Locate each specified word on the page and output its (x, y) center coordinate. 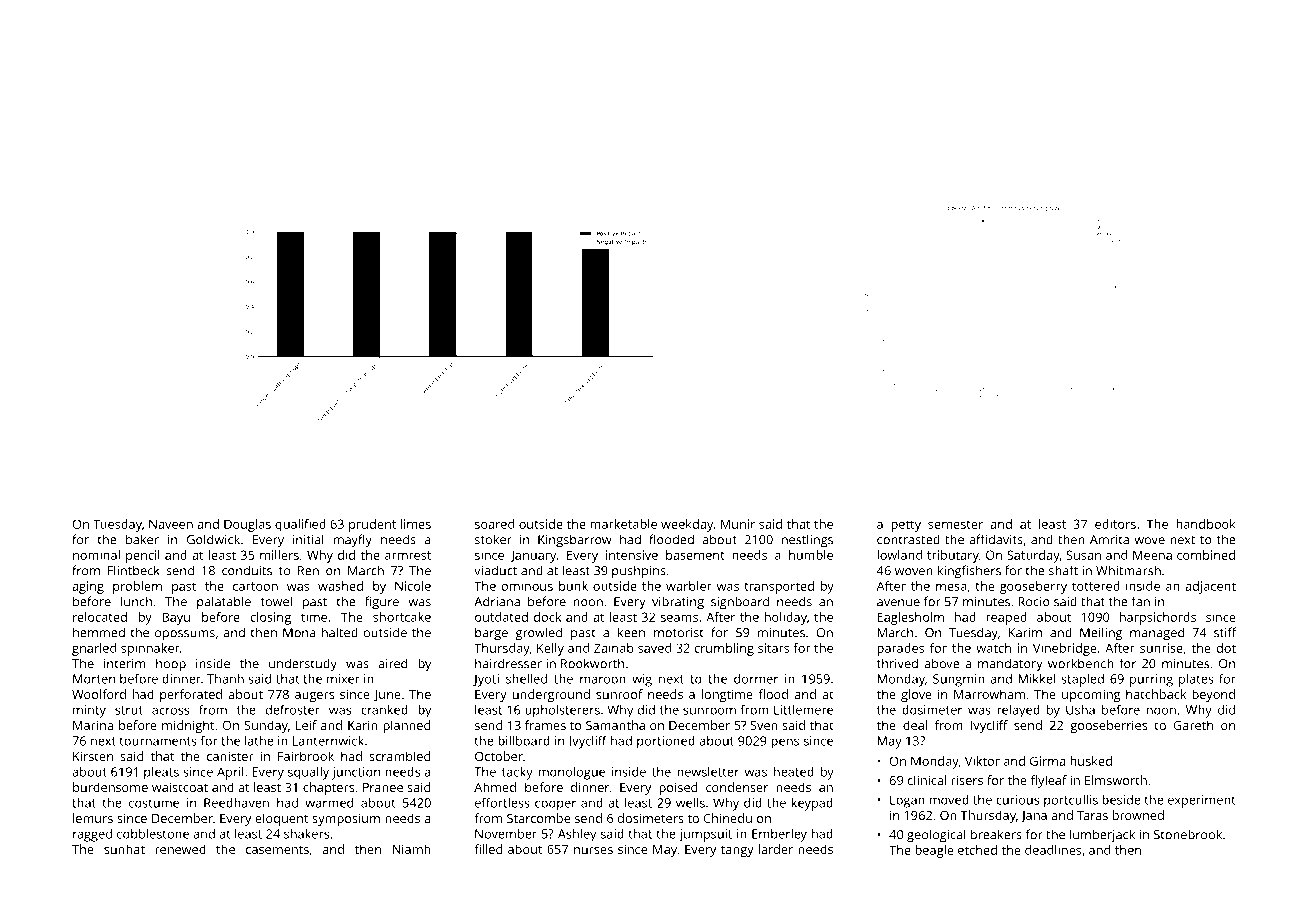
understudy (303, 665)
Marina (93, 725)
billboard (524, 741)
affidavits (996, 539)
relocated (100, 617)
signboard (740, 603)
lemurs (93, 818)
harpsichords (1158, 618)
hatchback (1156, 694)
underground (551, 695)
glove (916, 695)
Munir (738, 524)
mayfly (353, 541)
